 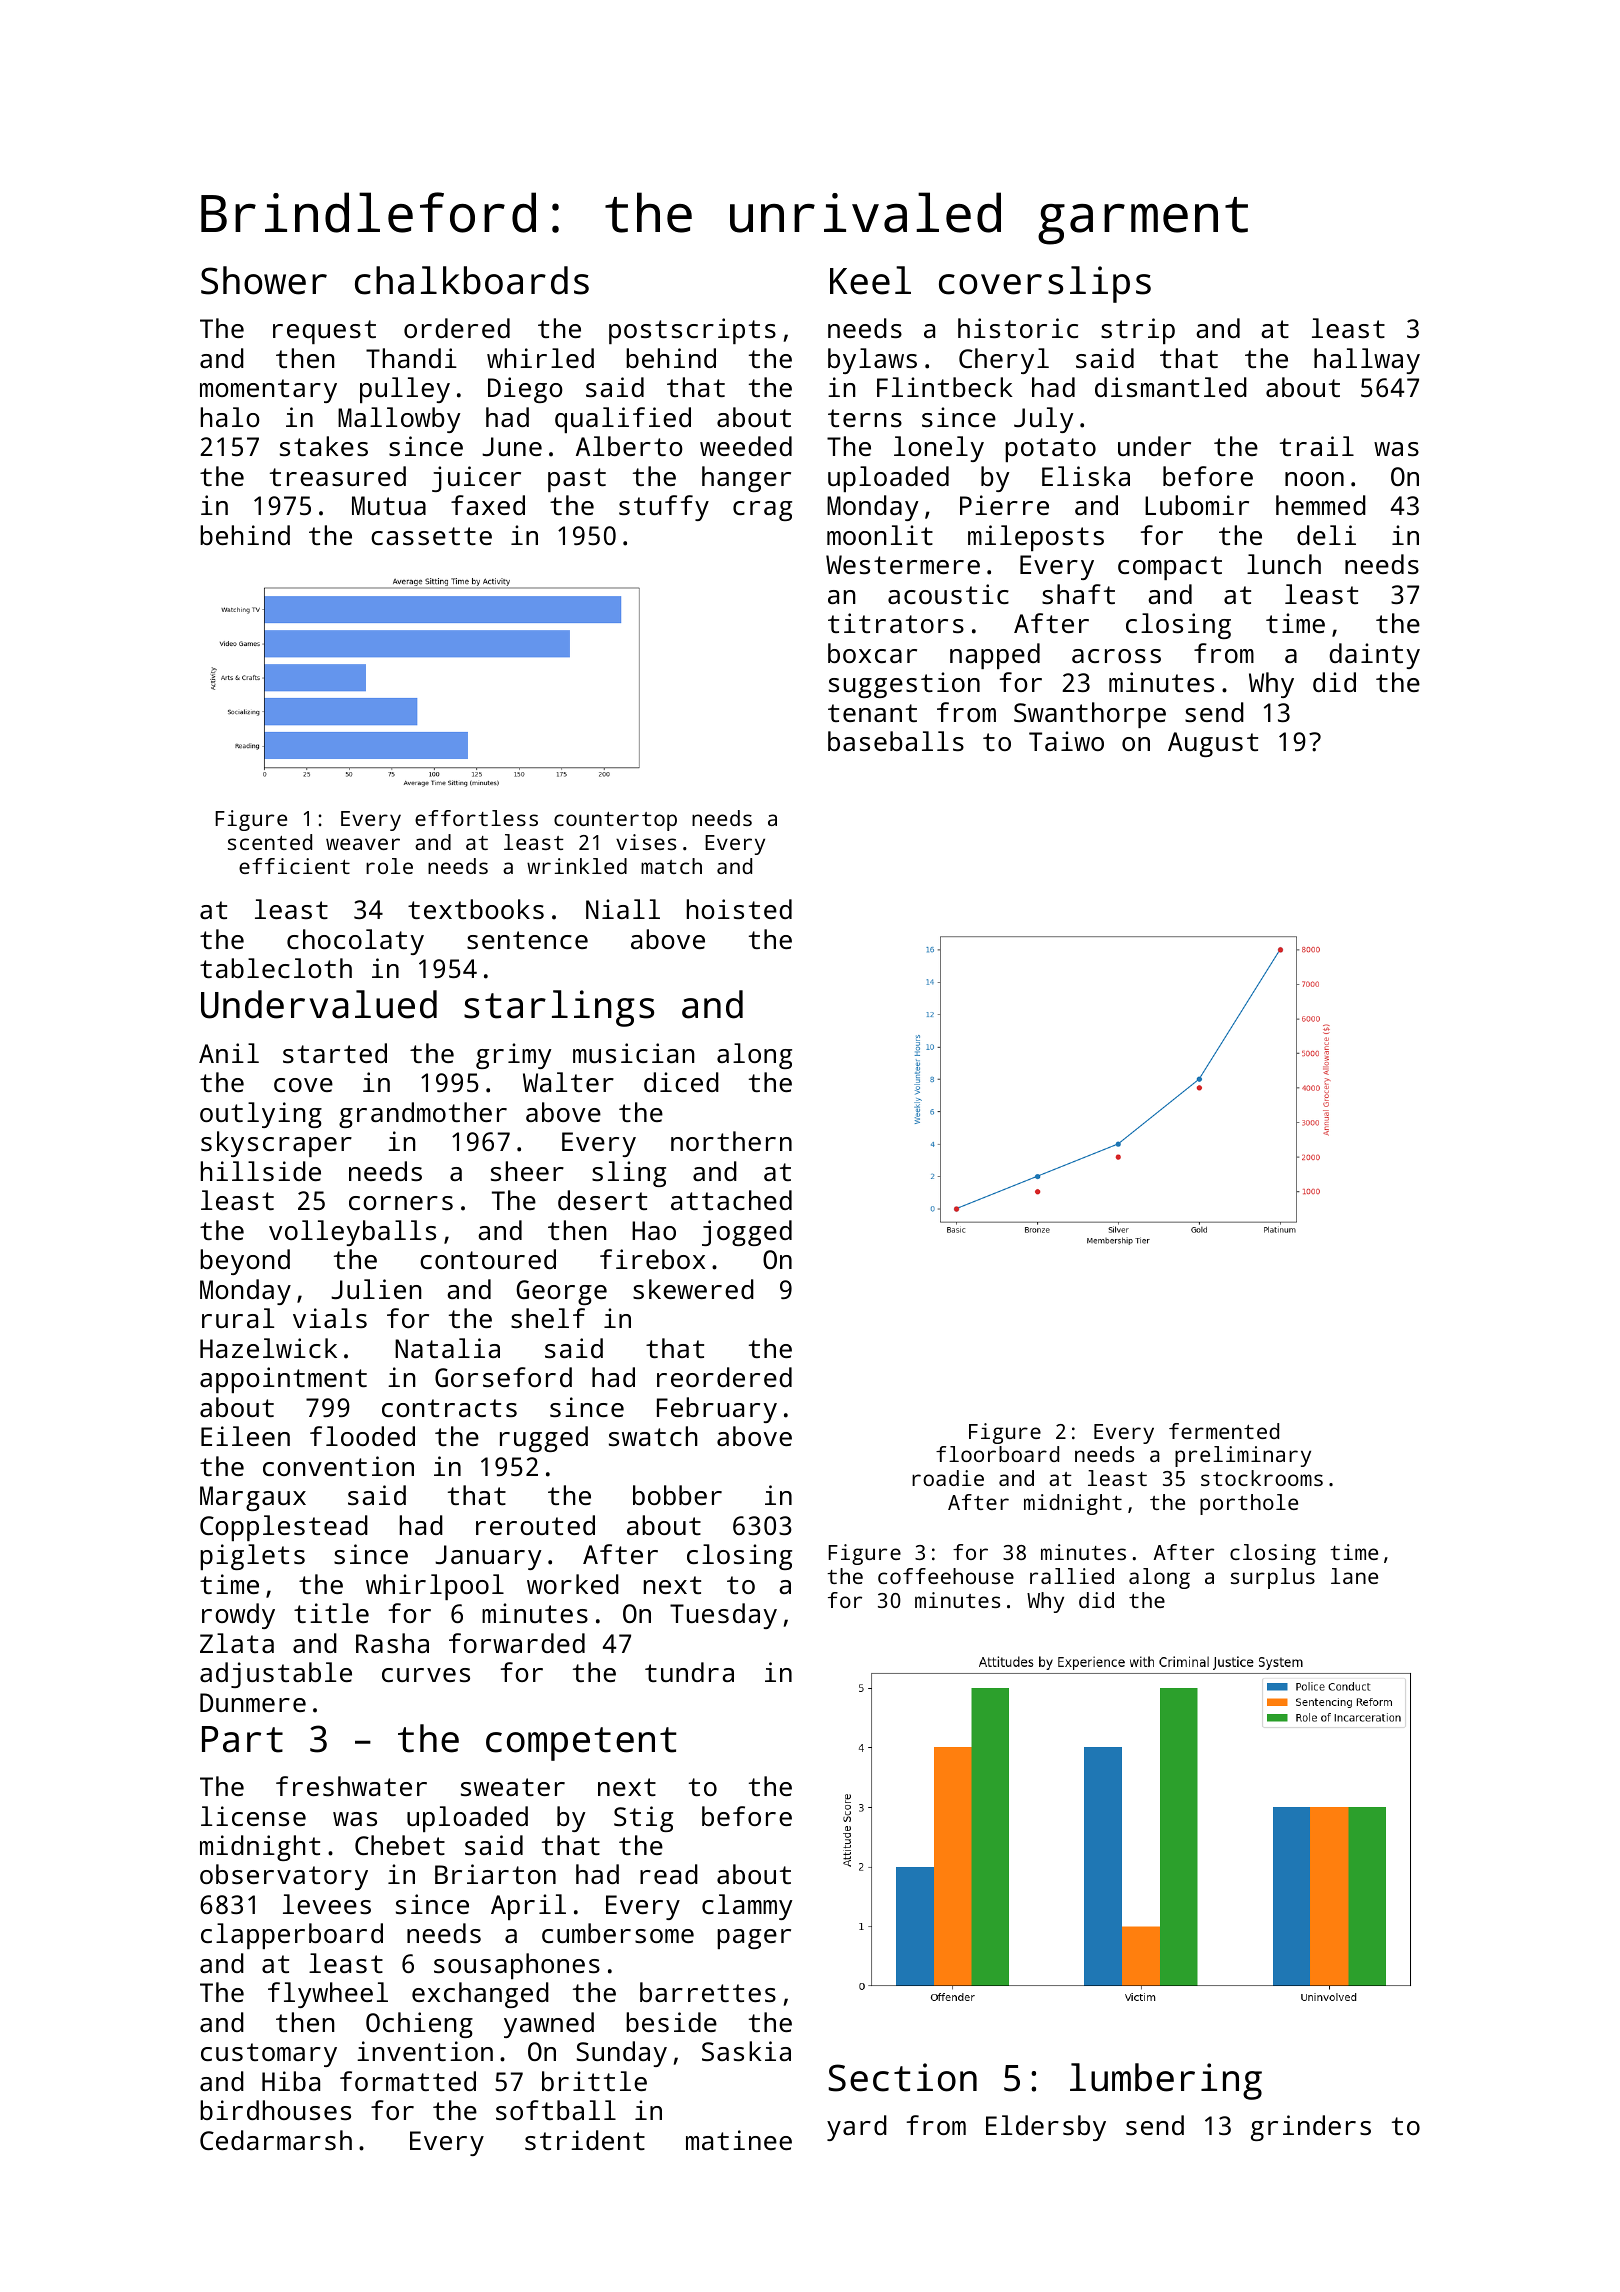 I want to click on Anil, so click(x=229, y=1053).
